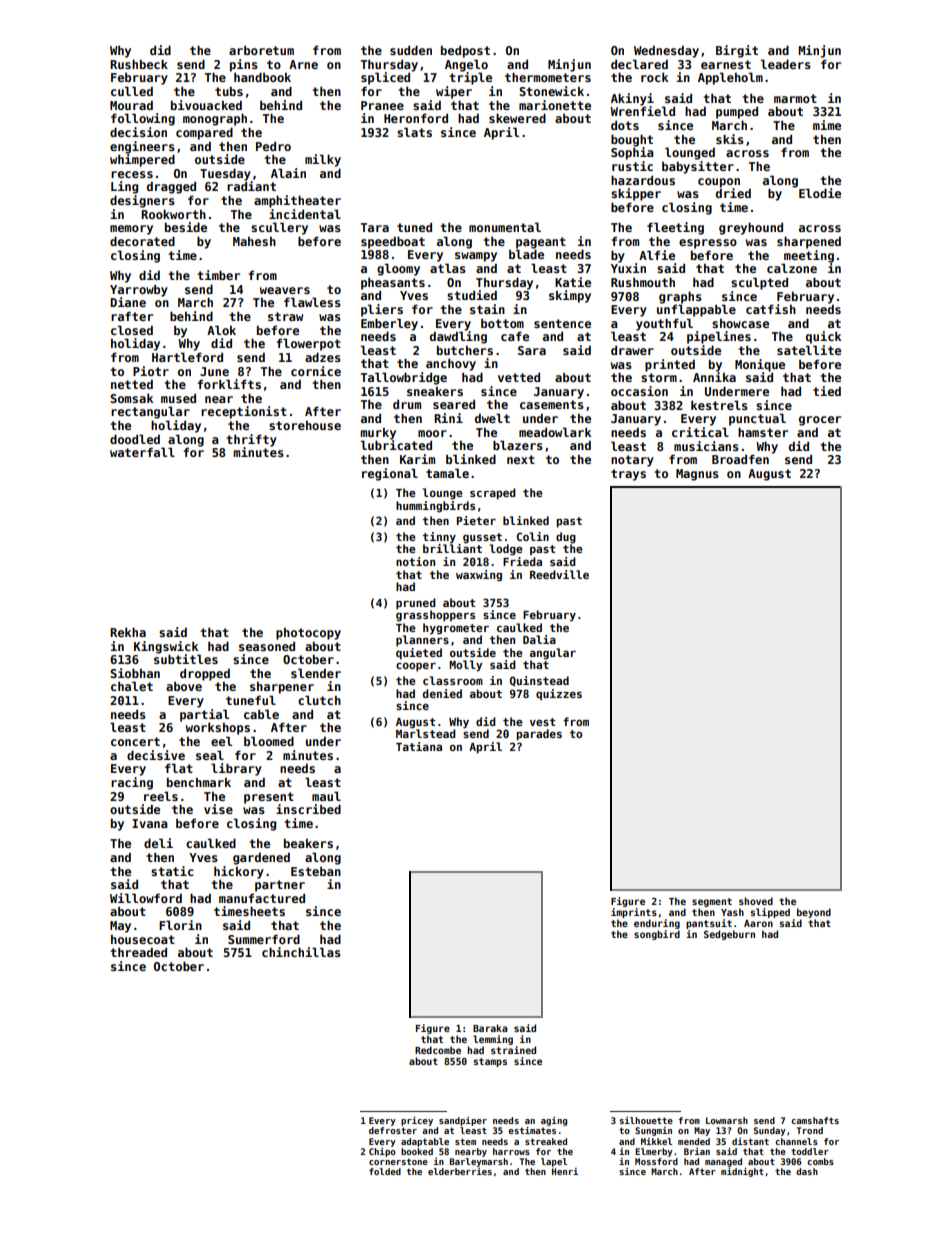  Describe the element at coordinates (439, 537) in the page. I see `tinny` at that location.
